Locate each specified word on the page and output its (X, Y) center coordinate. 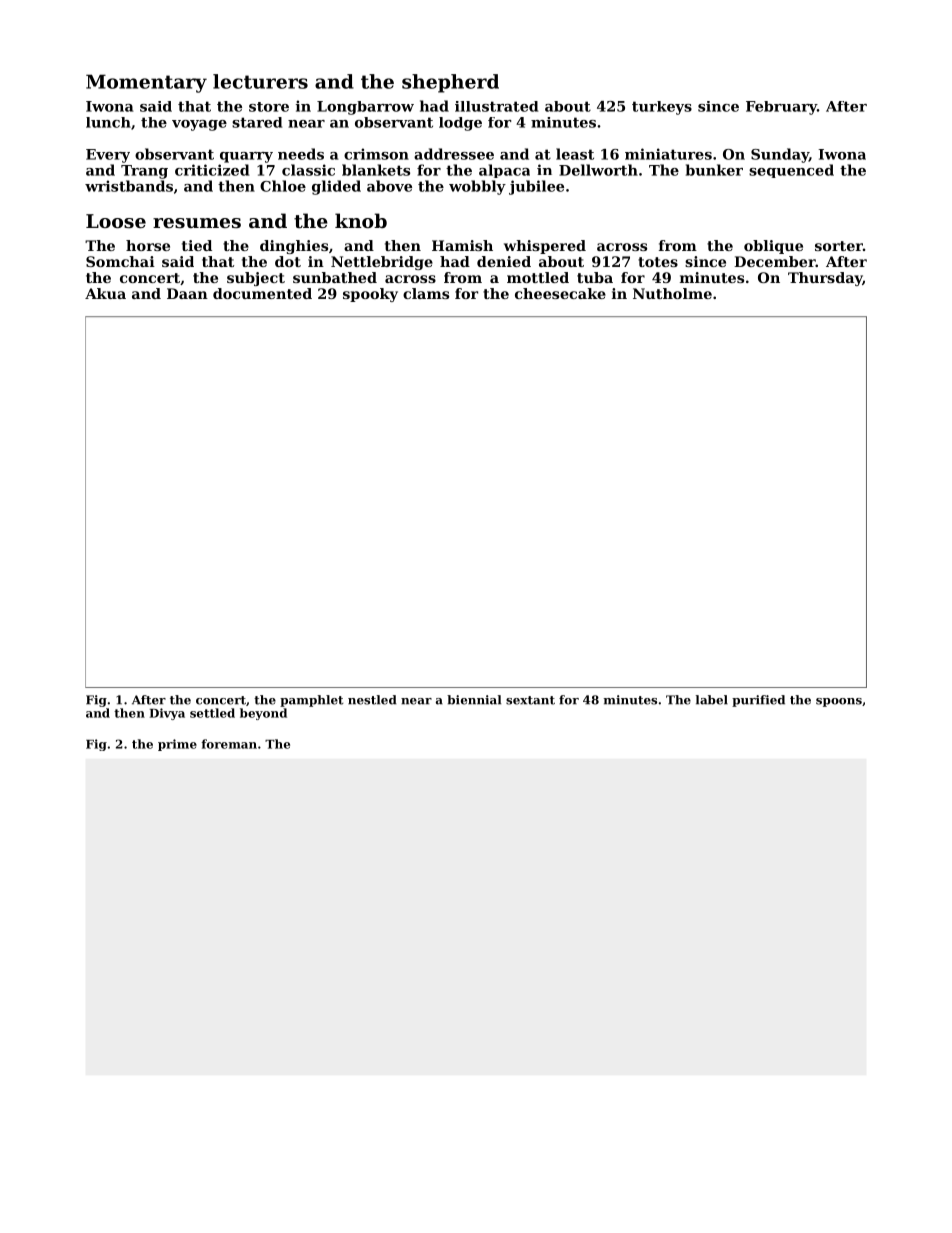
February (781, 108)
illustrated (496, 106)
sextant (530, 700)
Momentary (146, 83)
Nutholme (672, 293)
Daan (187, 293)
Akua (105, 293)
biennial (474, 700)
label (712, 700)
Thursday (825, 279)
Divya (167, 714)
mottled (538, 277)
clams (426, 293)
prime (177, 745)
